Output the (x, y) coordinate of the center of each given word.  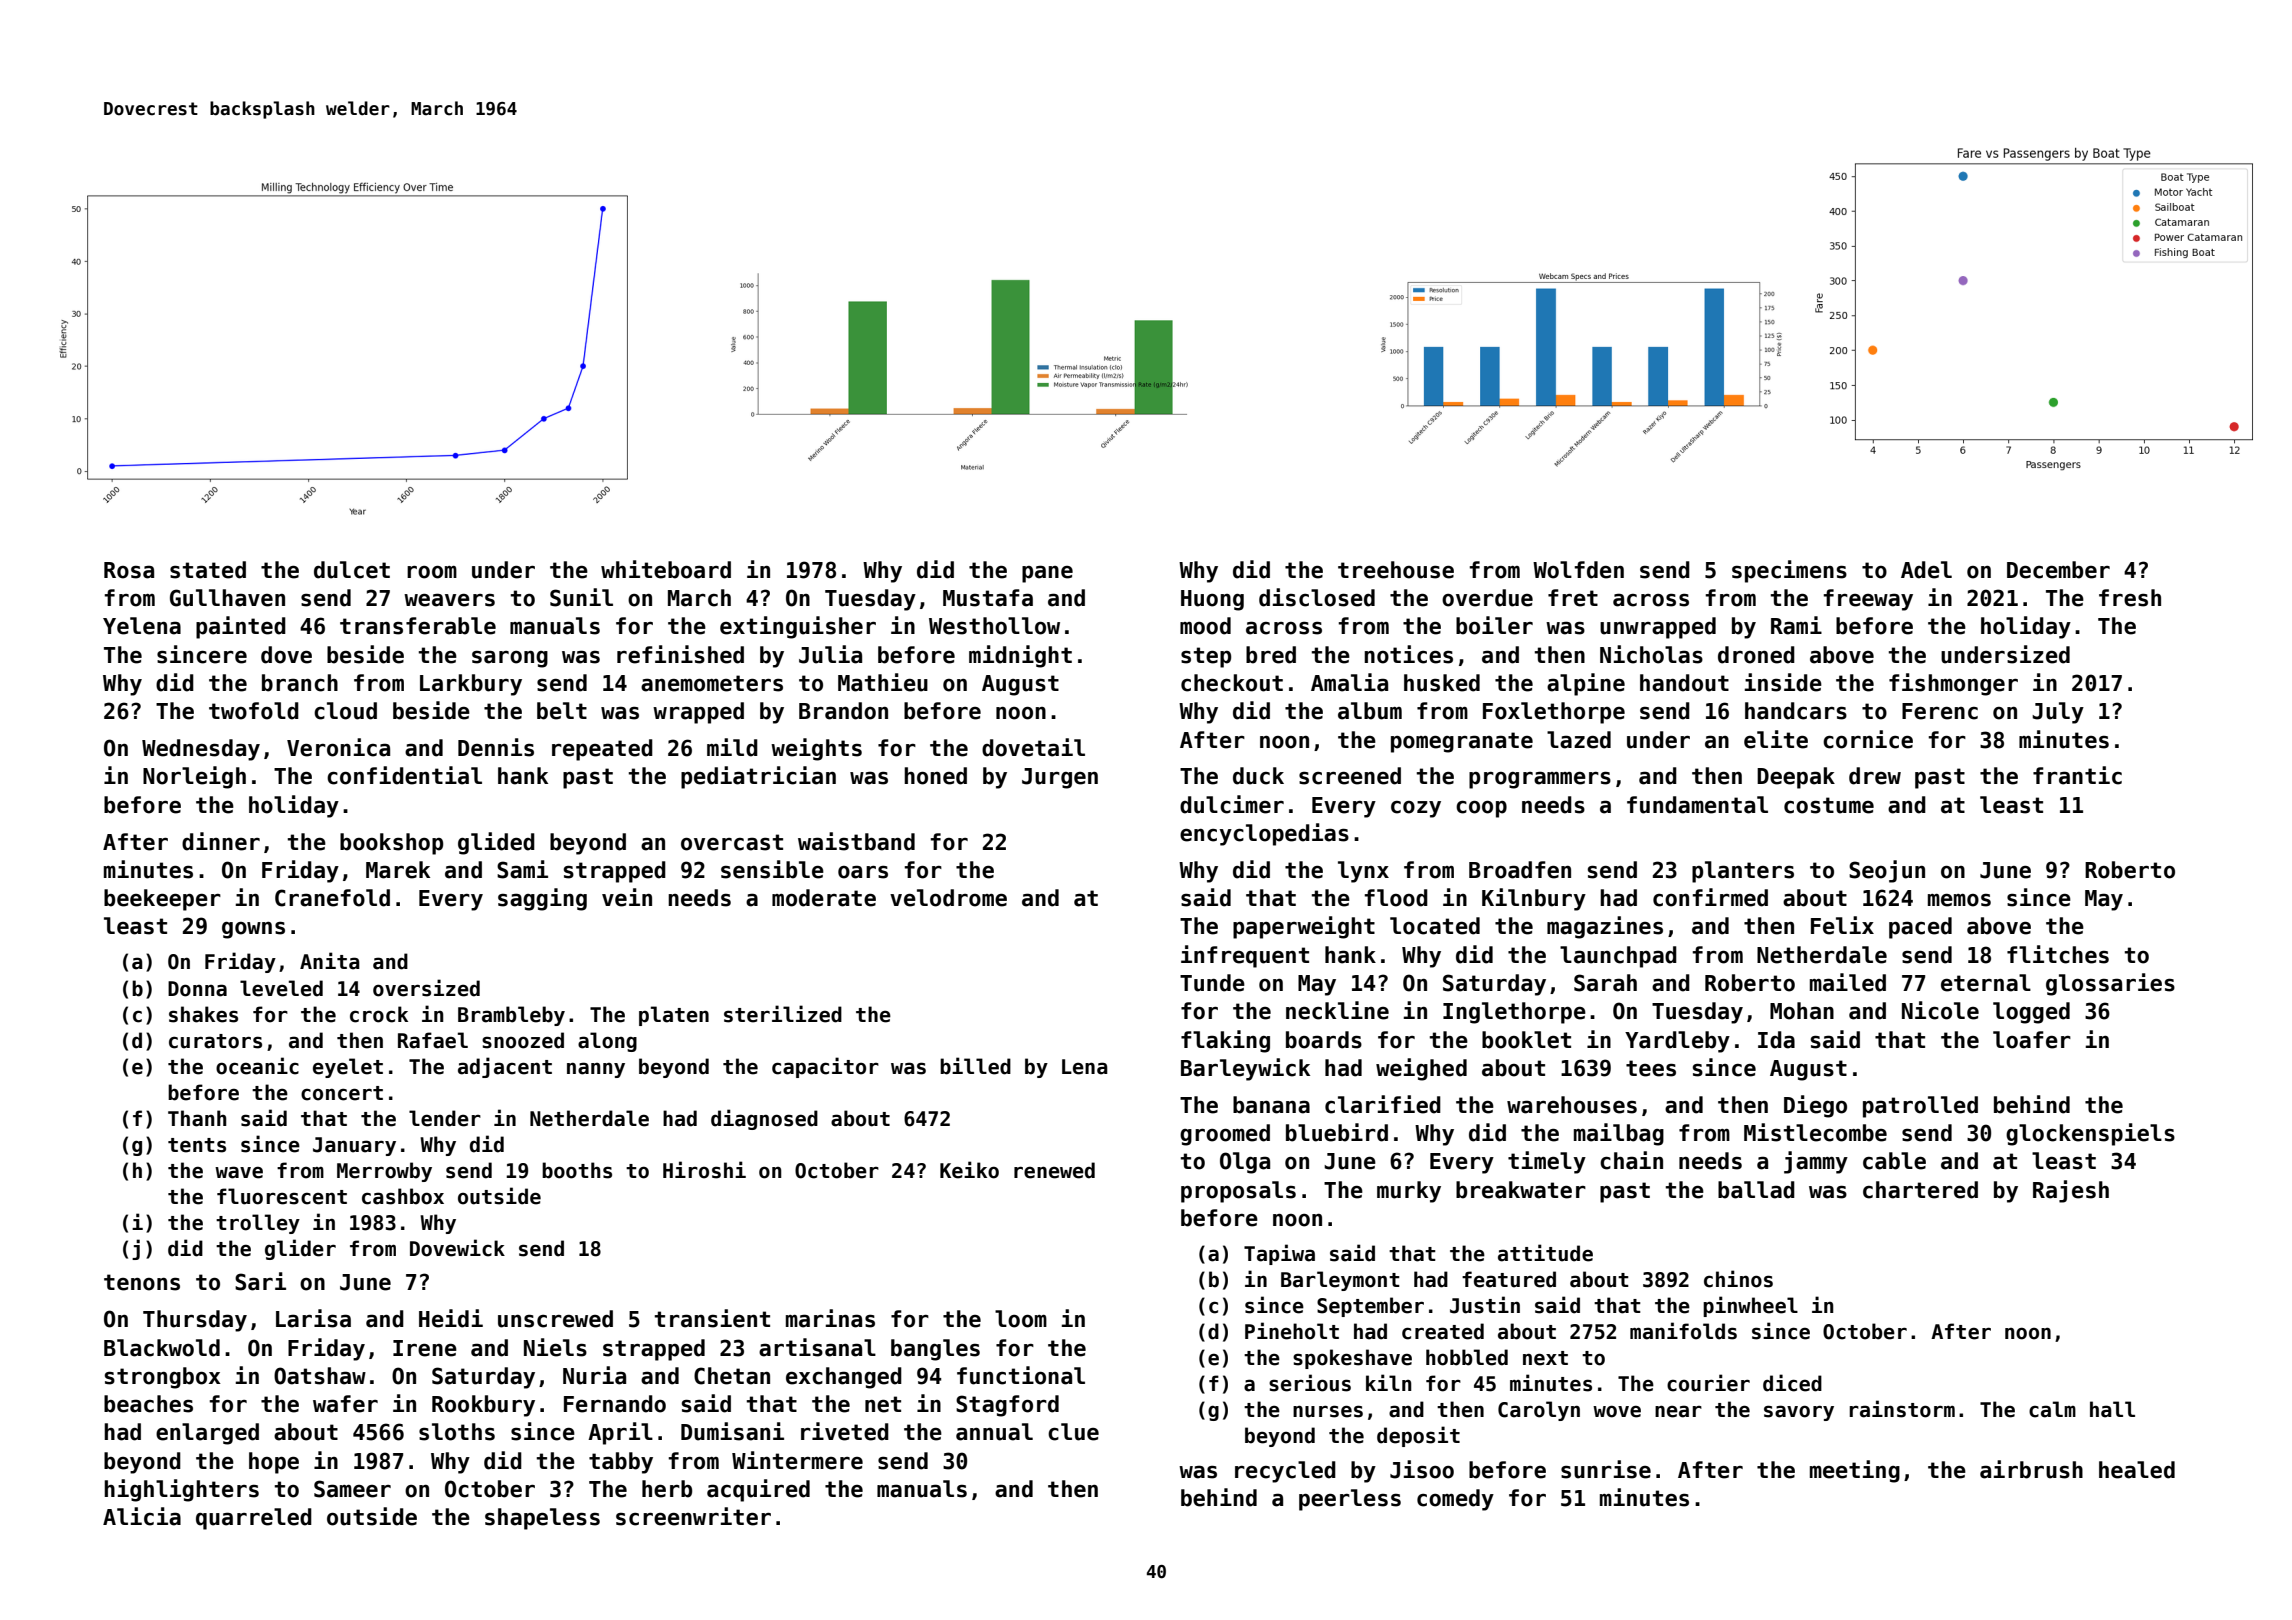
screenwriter (693, 1516)
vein (627, 897)
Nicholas (1651, 654)
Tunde (1212, 983)
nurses (1328, 1411)
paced (1920, 928)
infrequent (1245, 956)
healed (2137, 1470)
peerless (1350, 1500)
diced (1792, 1383)
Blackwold (162, 1348)
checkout (1232, 683)
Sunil (581, 597)
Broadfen (1520, 870)
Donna (197, 989)
